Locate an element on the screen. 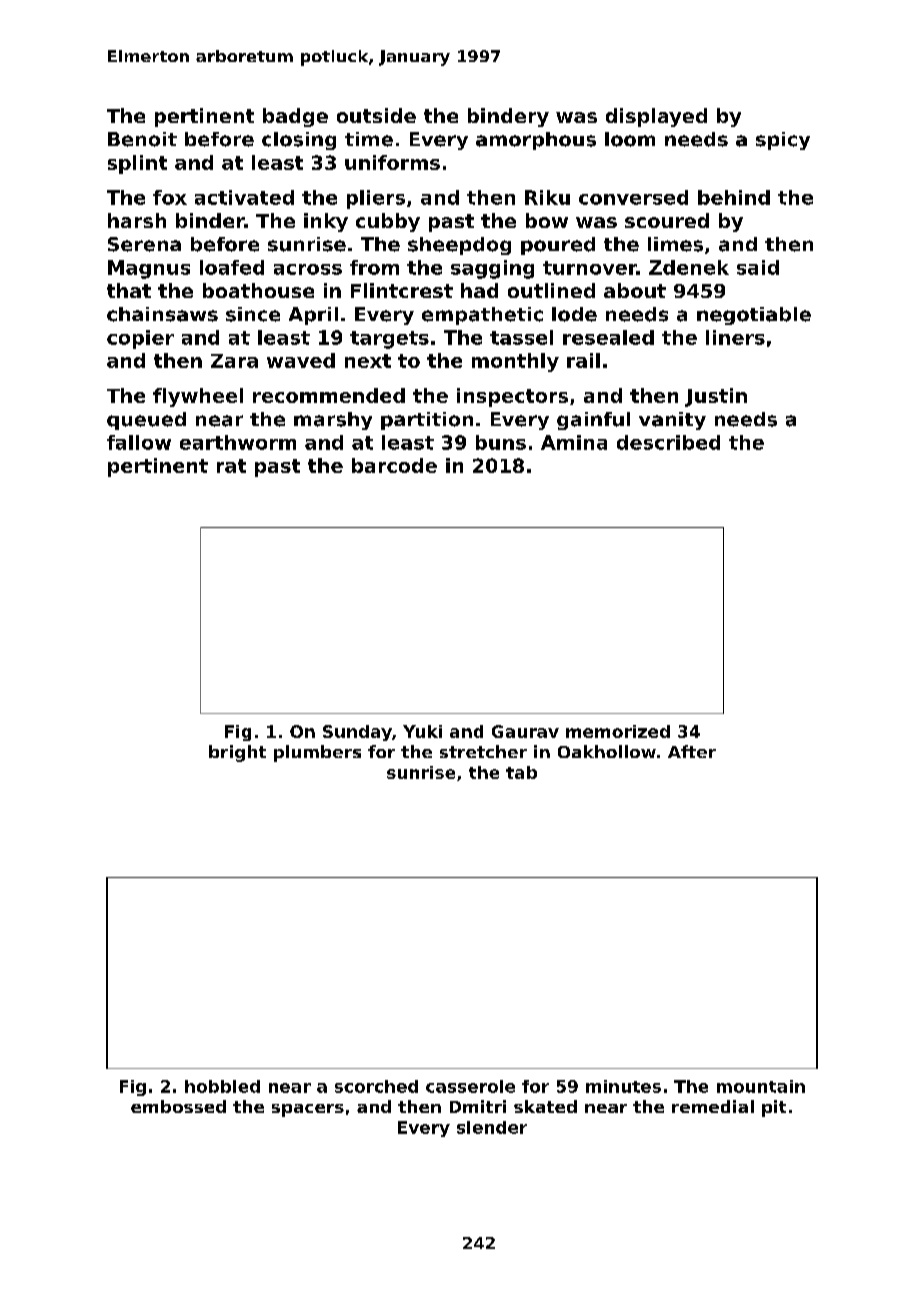 The height and width of the screenshot is (1311, 924). inky is located at coordinates (326, 222).
